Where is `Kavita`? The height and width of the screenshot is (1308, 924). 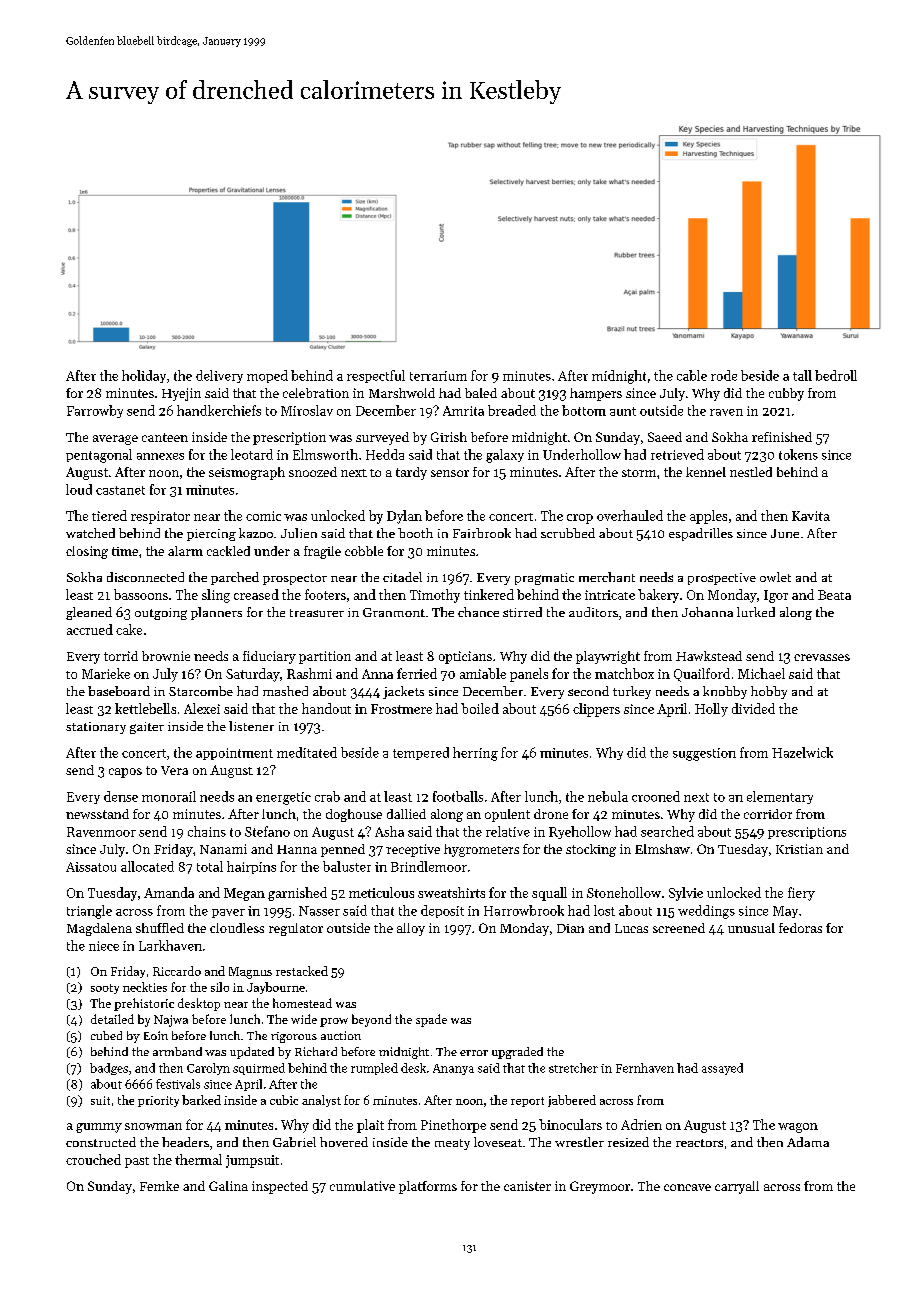
Kavita is located at coordinates (811, 516).
